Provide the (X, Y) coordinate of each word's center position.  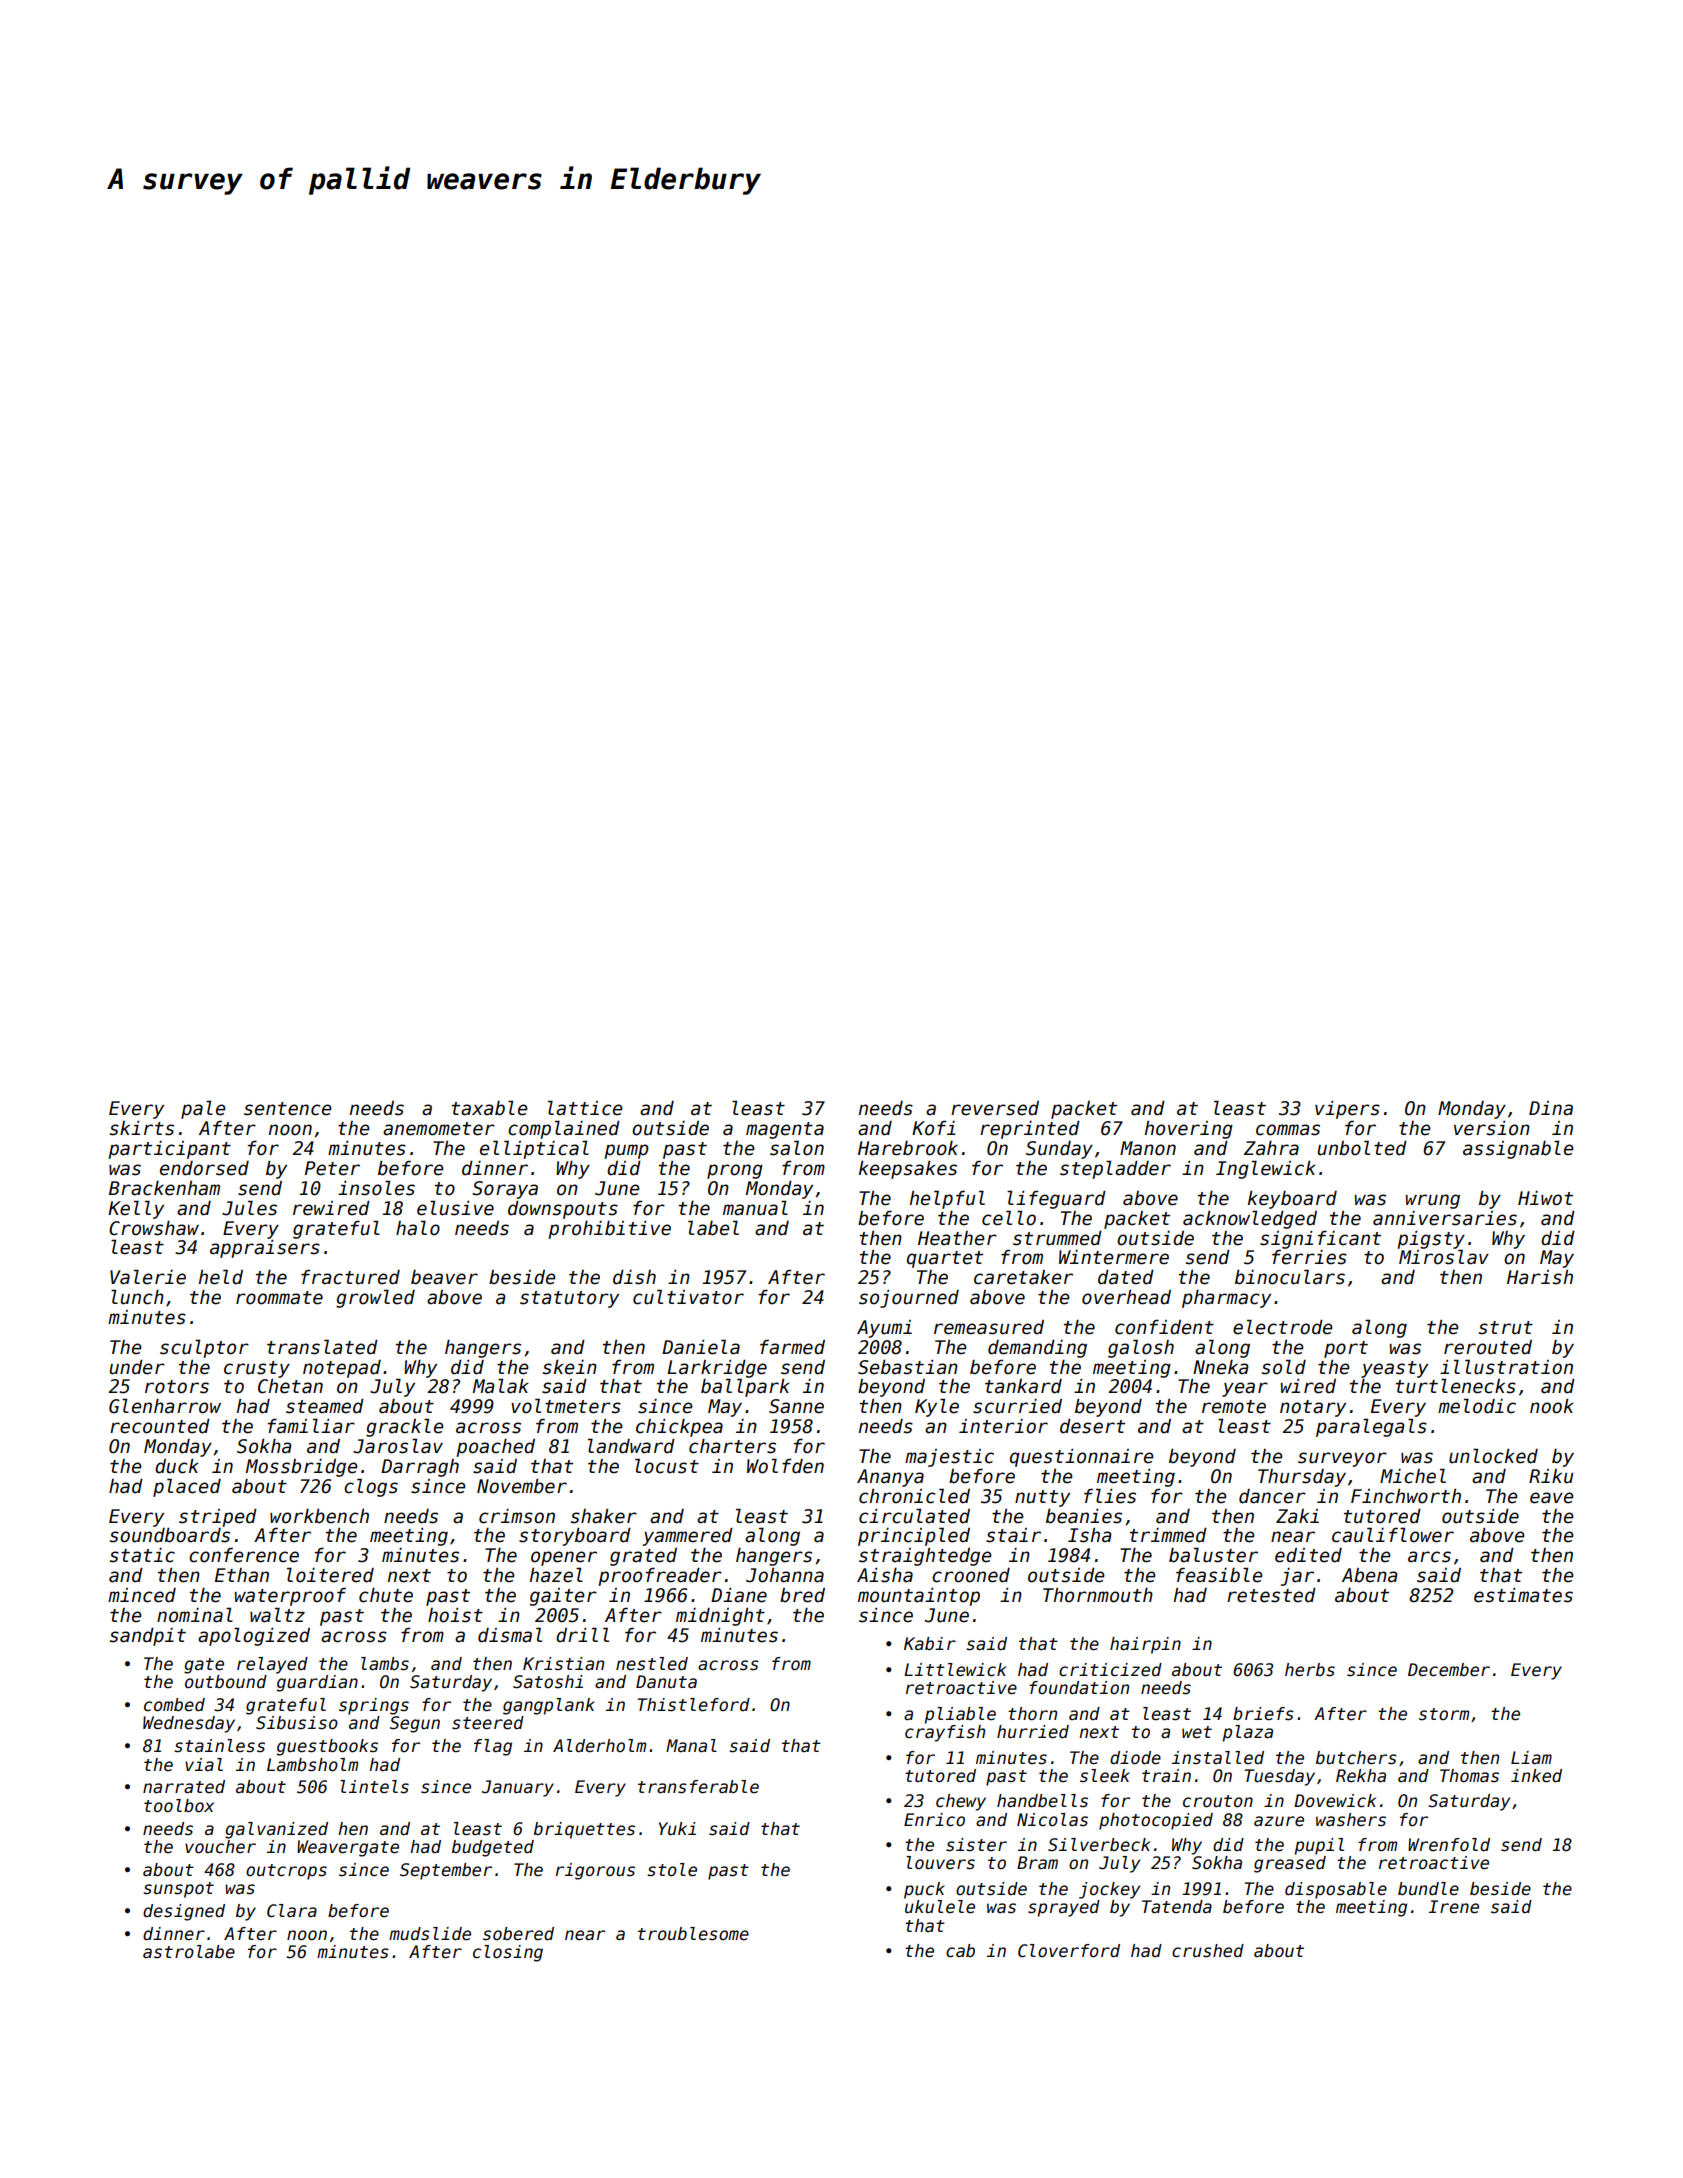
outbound (226, 1682)
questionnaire (1082, 1458)
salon (797, 1148)
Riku (1551, 1476)
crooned (971, 1575)
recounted (160, 1426)
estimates (1523, 1595)
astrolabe (189, 1952)
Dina (1551, 1108)
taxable (490, 1108)
